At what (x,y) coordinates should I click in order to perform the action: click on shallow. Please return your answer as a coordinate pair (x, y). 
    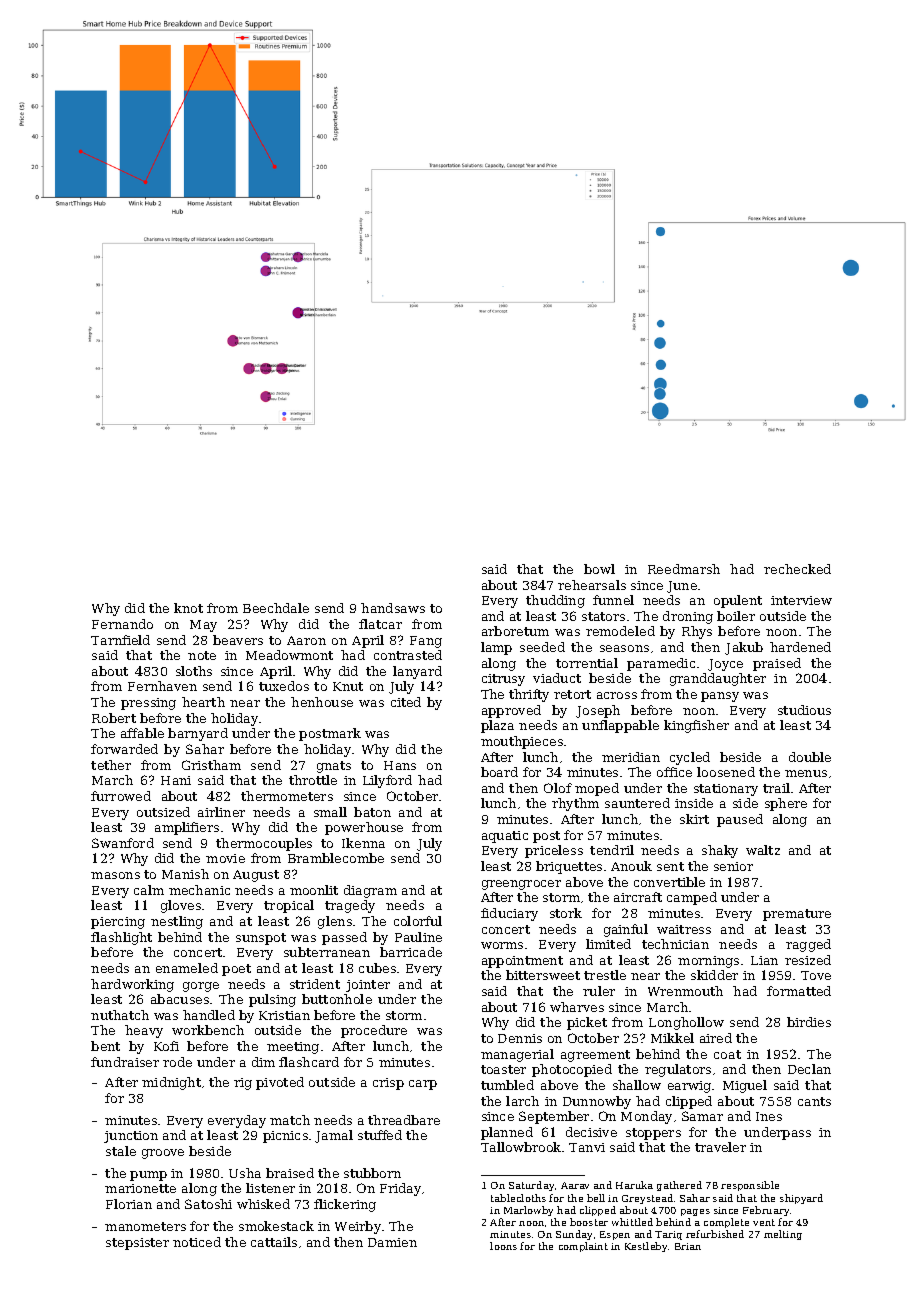
    Looking at the image, I should click on (637, 1085).
